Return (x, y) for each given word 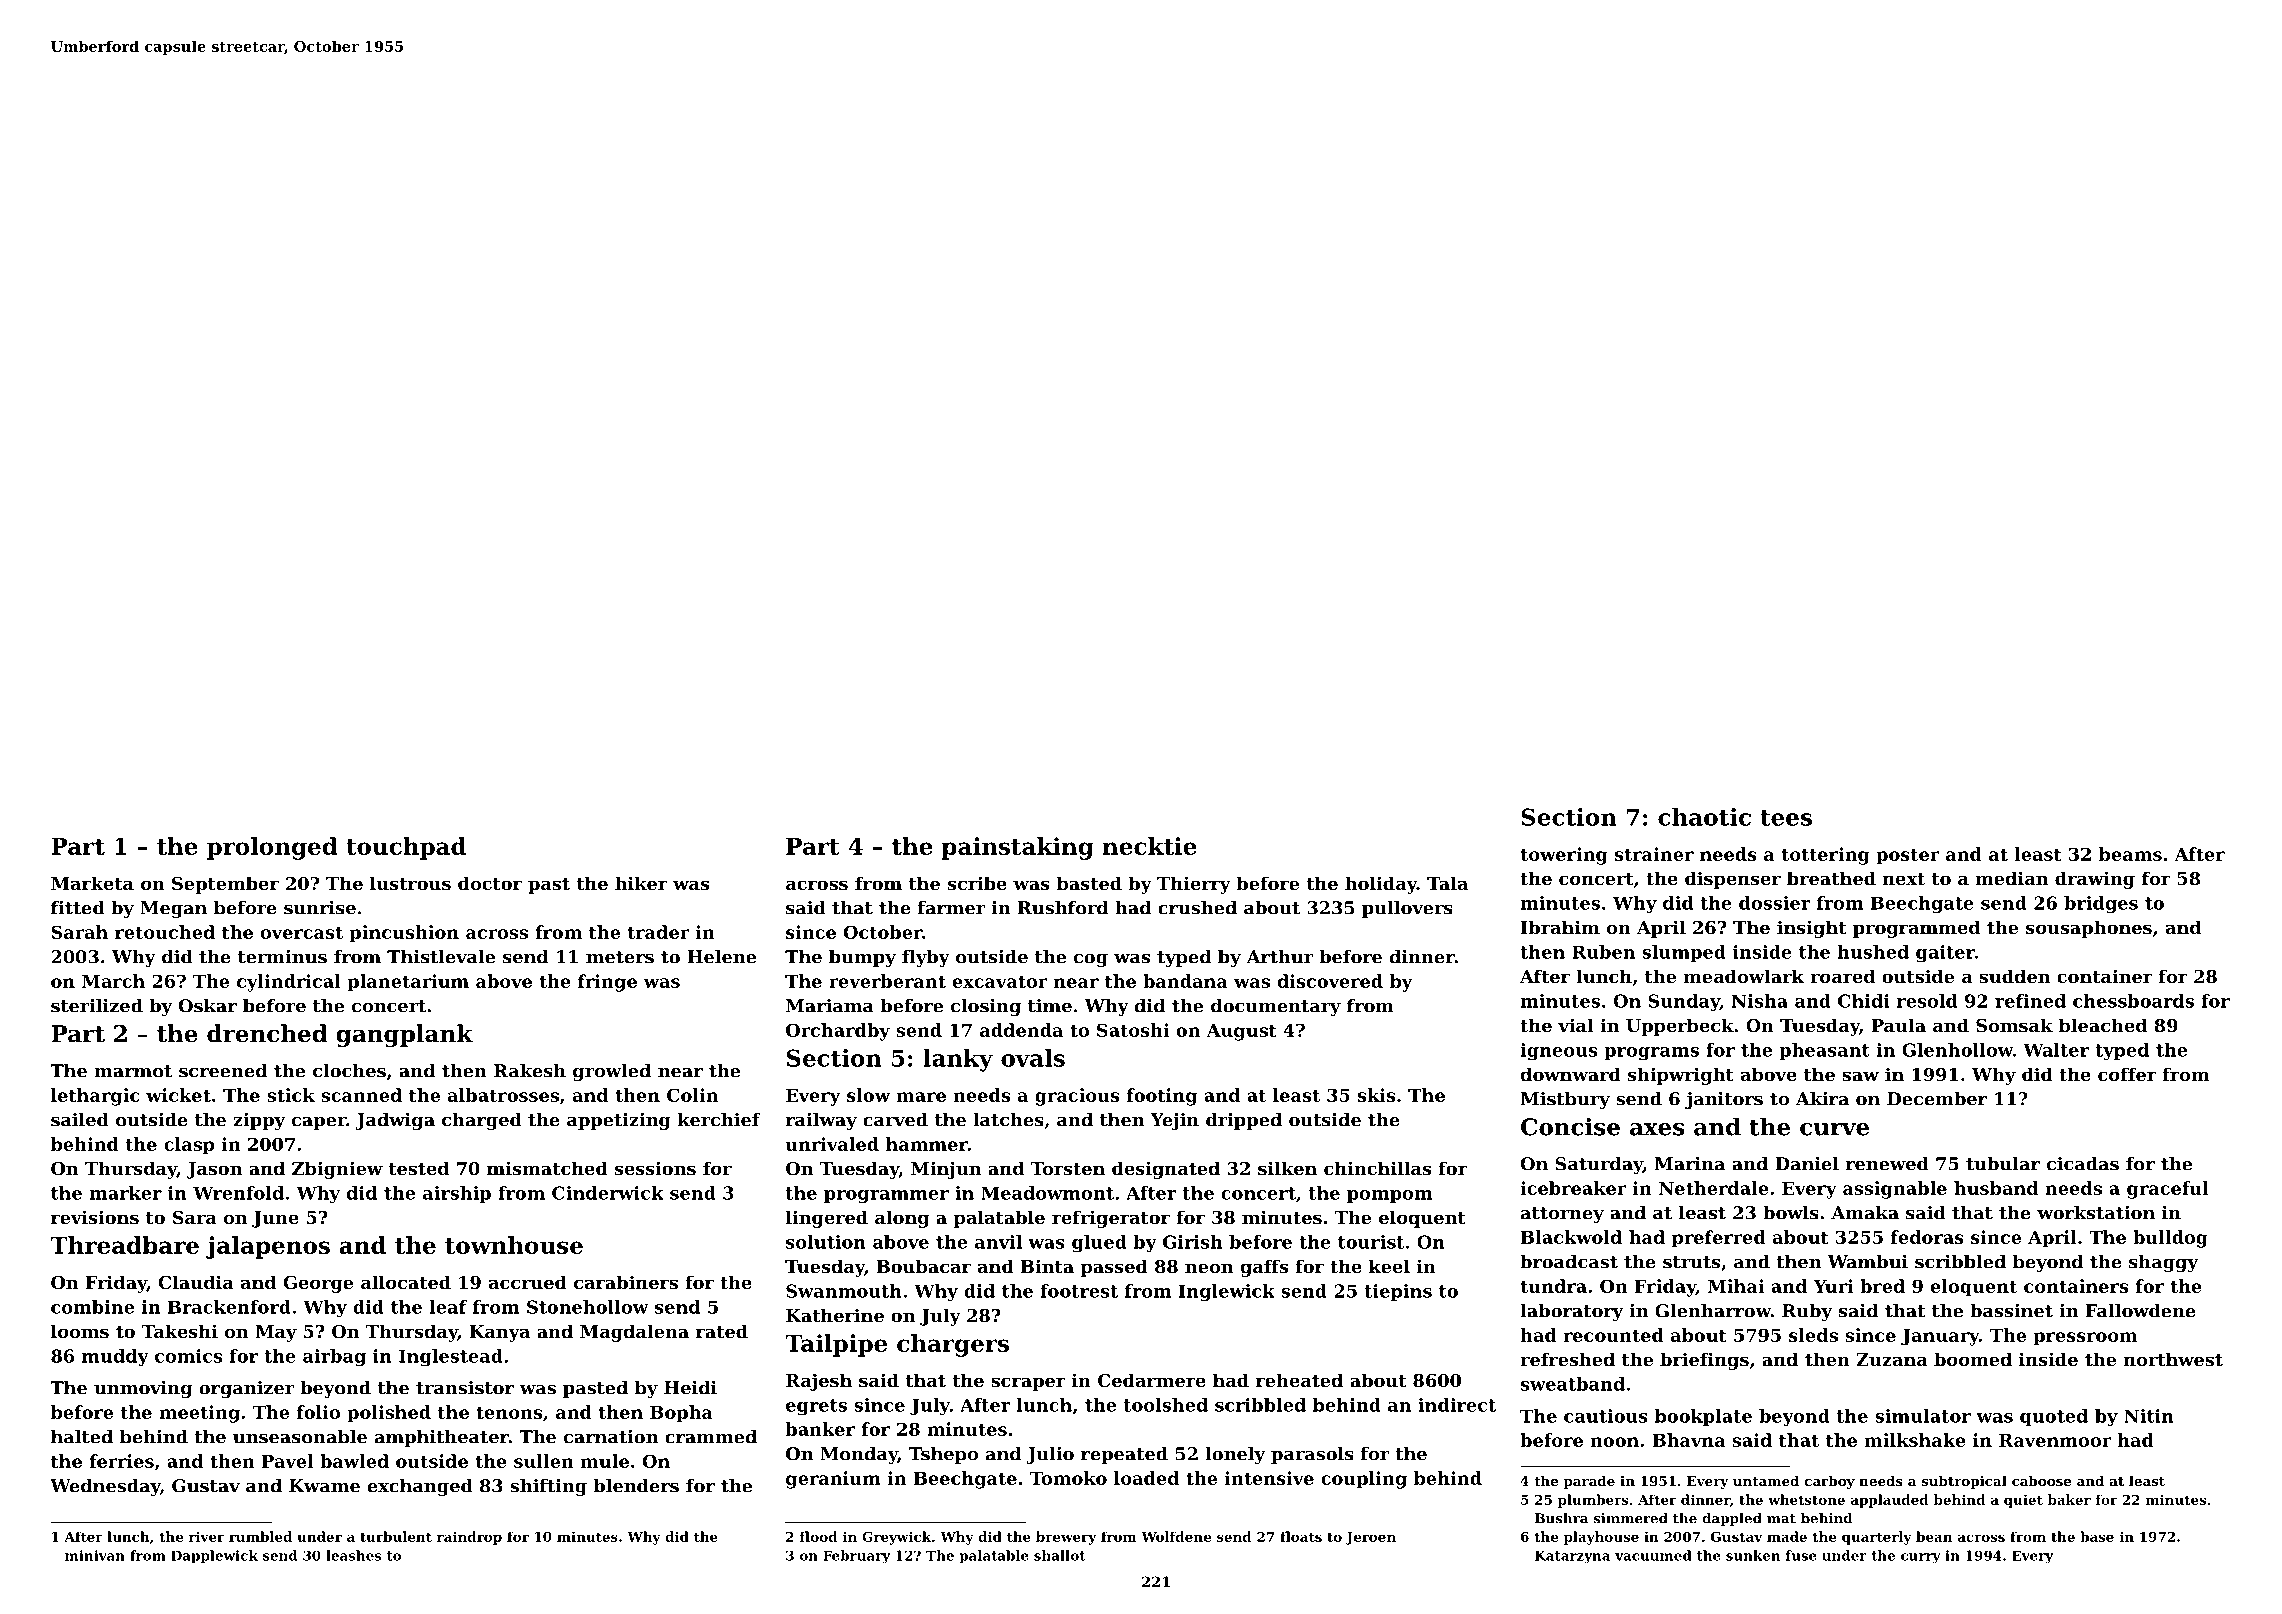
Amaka (1865, 1213)
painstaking (1018, 848)
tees (1786, 818)
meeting (199, 1414)
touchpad (406, 848)
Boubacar (923, 1266)
